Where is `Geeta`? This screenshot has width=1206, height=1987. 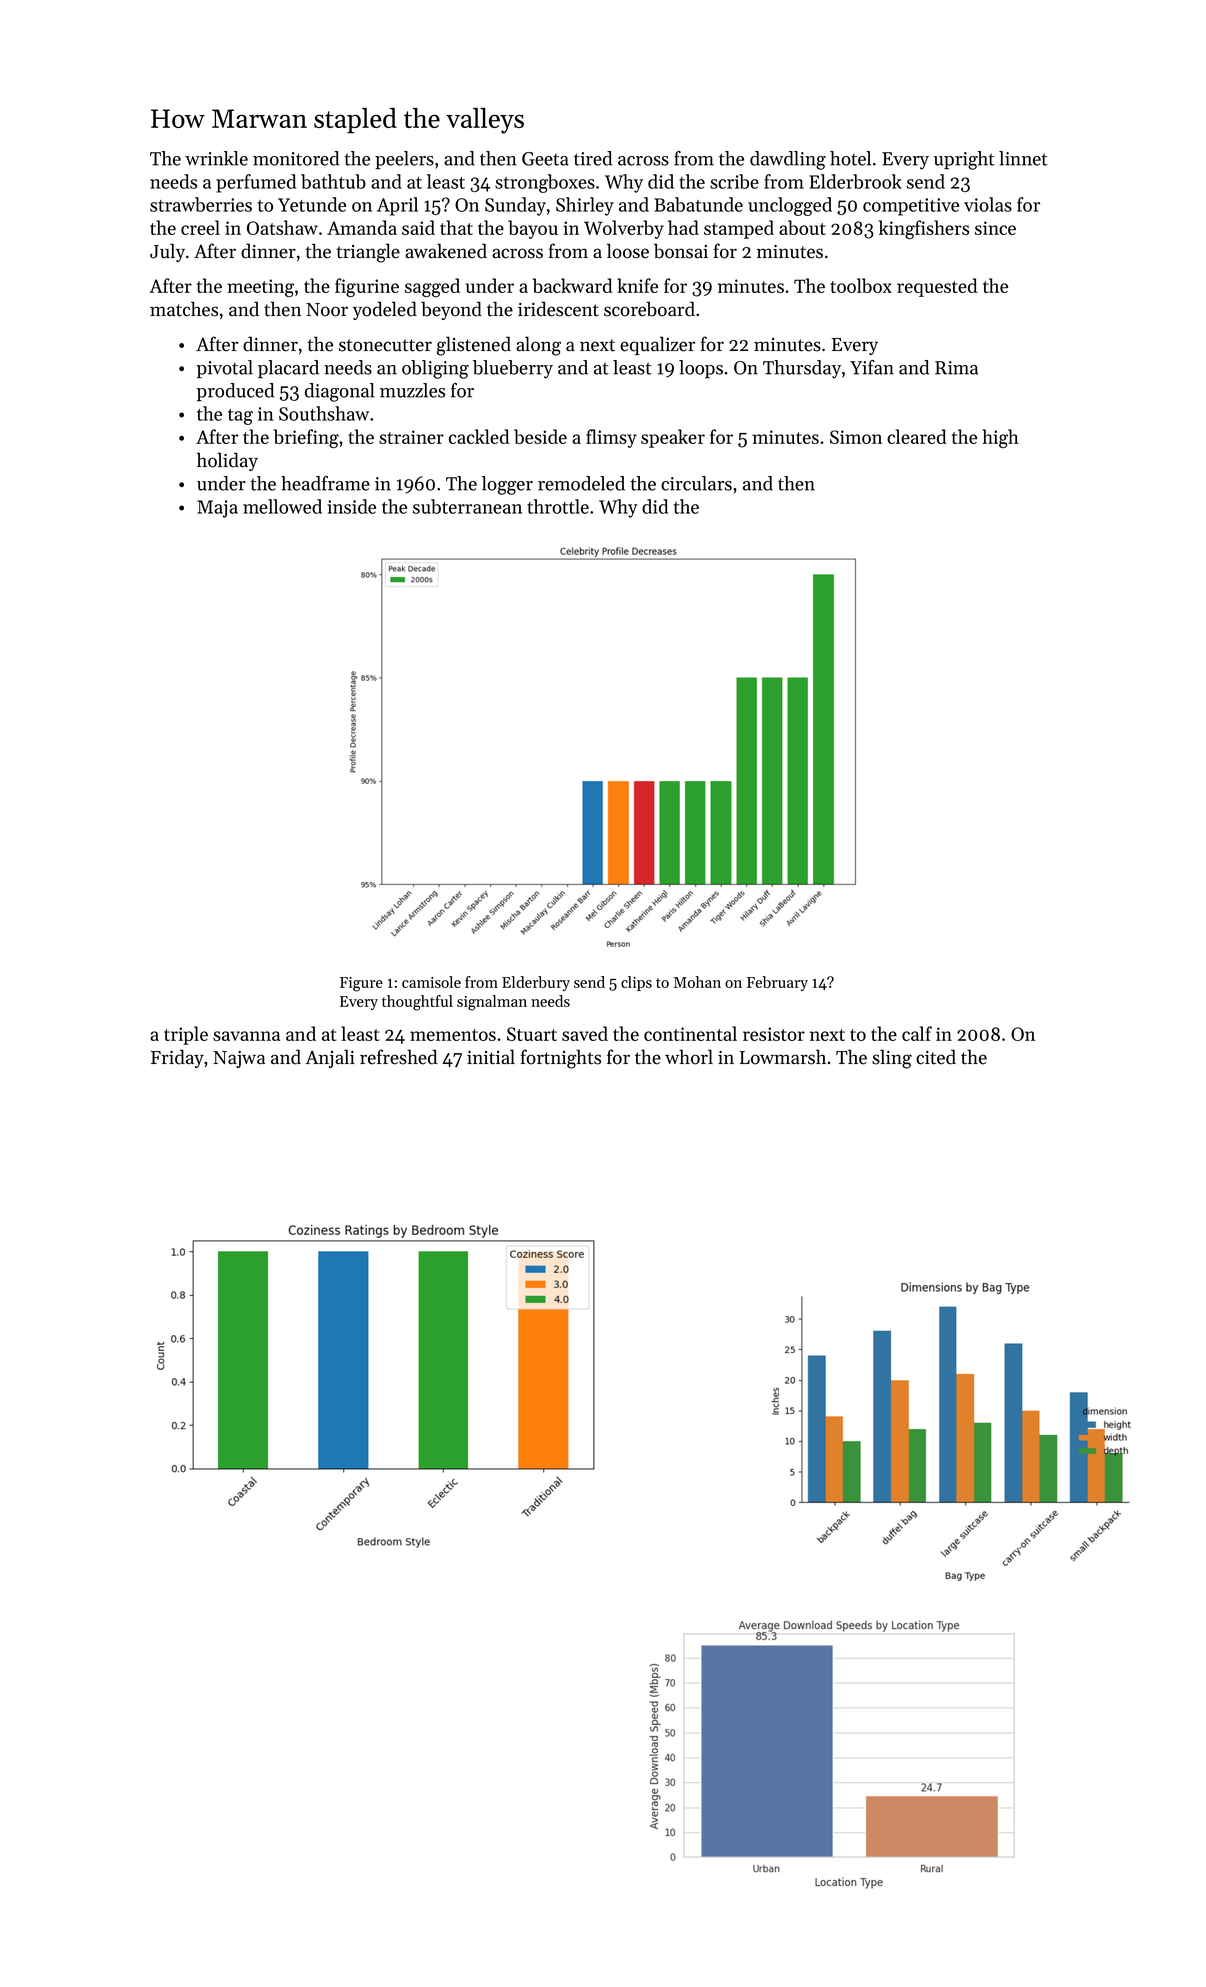
Geeta is located at coordinates (545, 159).
